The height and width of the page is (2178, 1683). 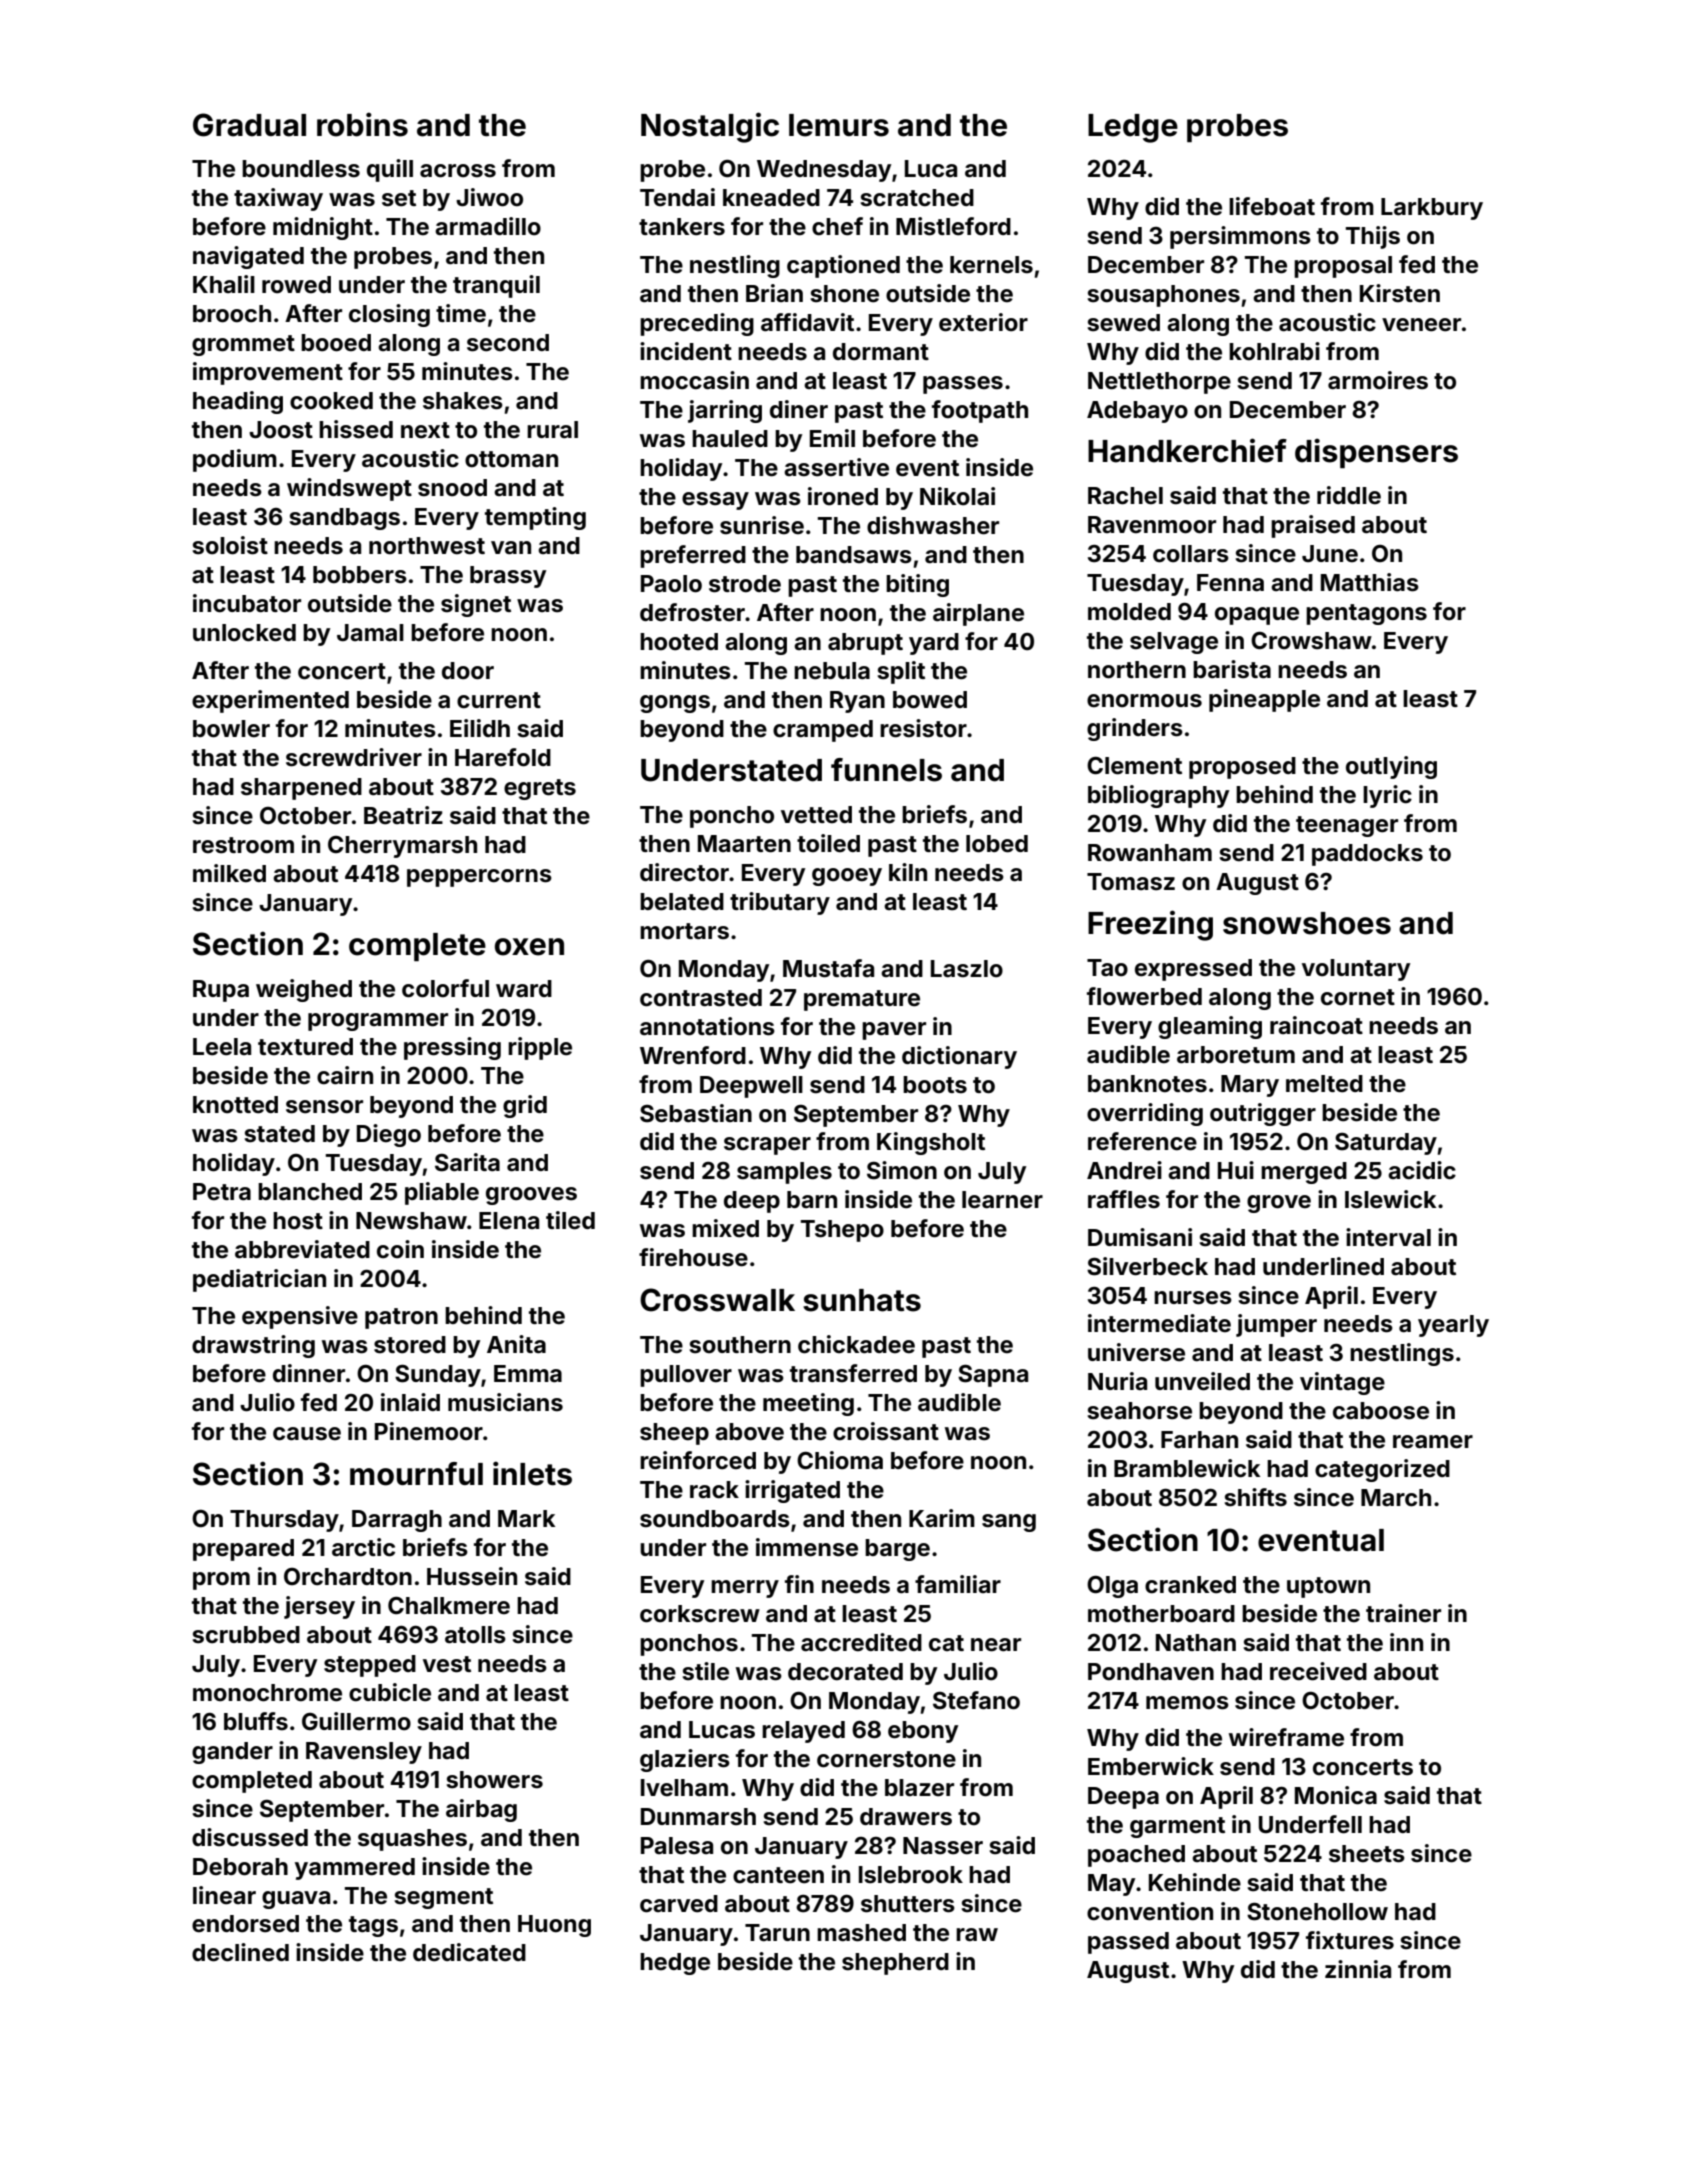 I want to click on soloist, so click(x=230, y=545).
